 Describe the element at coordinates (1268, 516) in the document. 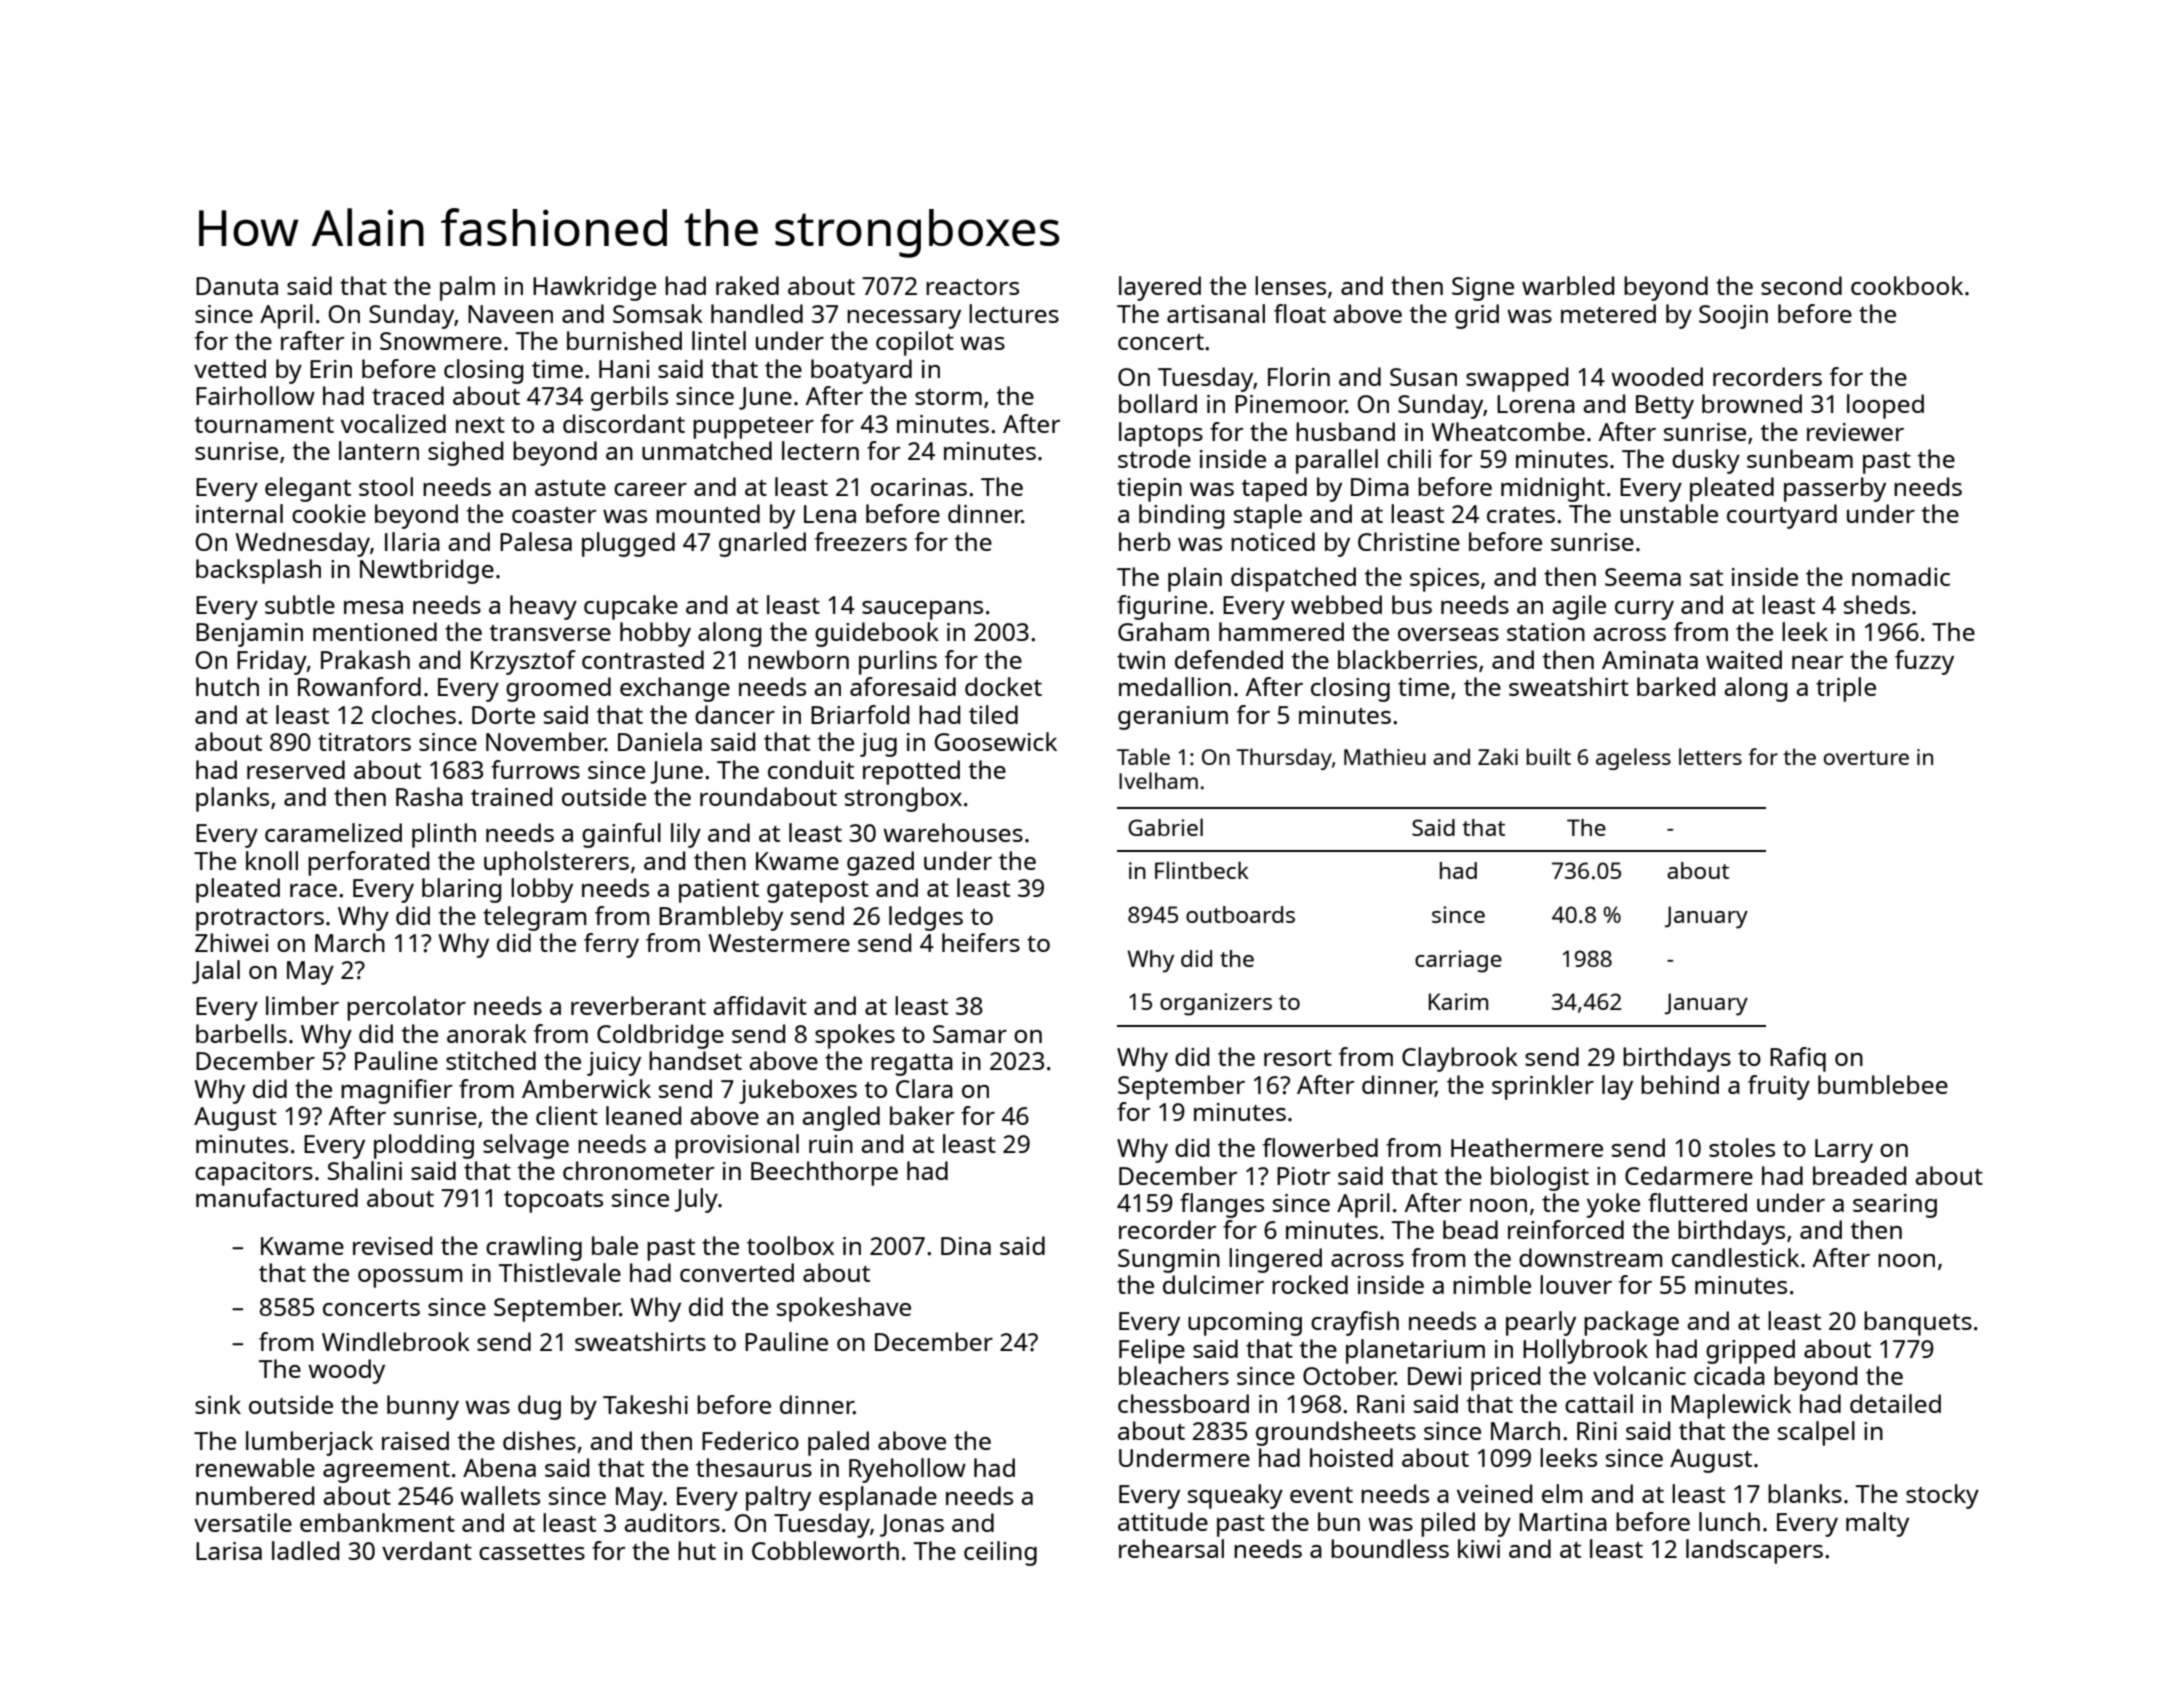

I see `staple` at that location.
